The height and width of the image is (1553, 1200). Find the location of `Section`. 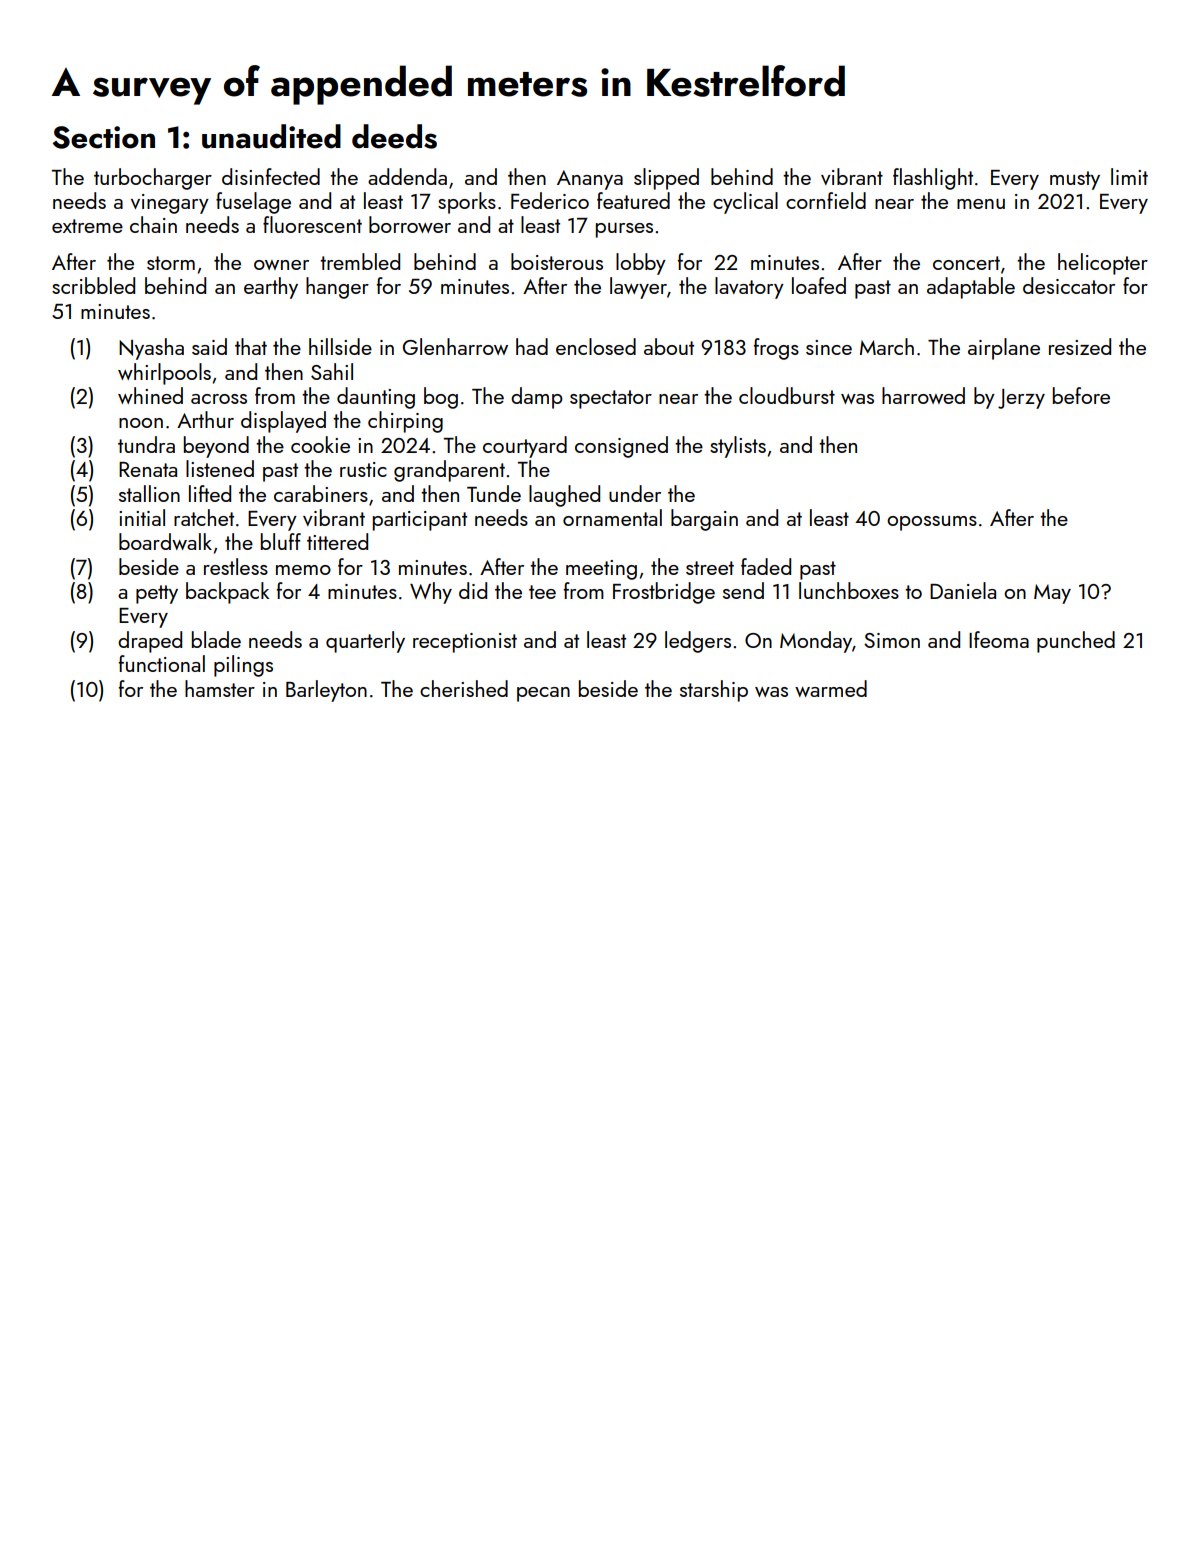

Section is located at coordinates (104, 137).
